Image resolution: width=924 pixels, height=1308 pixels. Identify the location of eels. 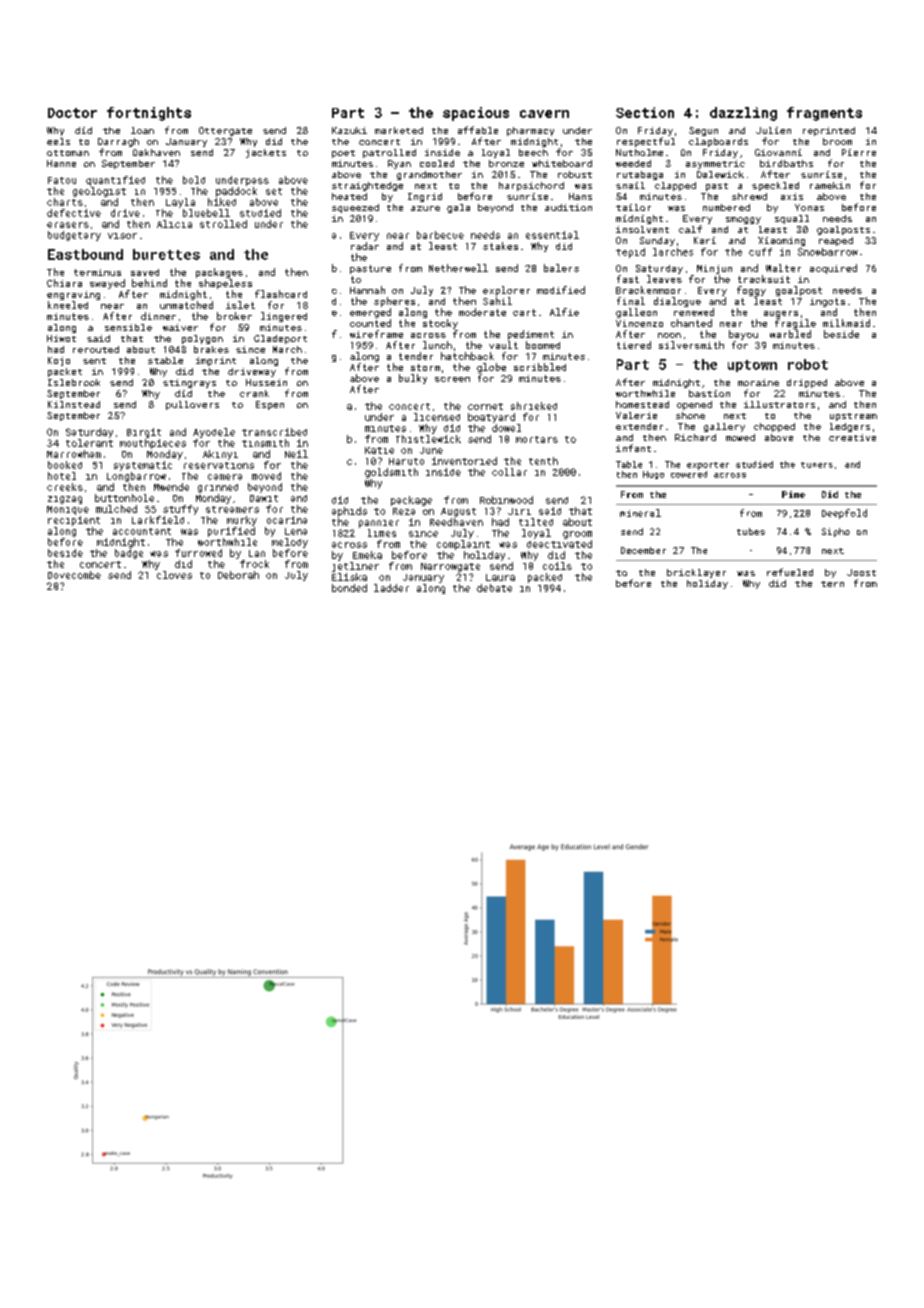
(58, 141).
